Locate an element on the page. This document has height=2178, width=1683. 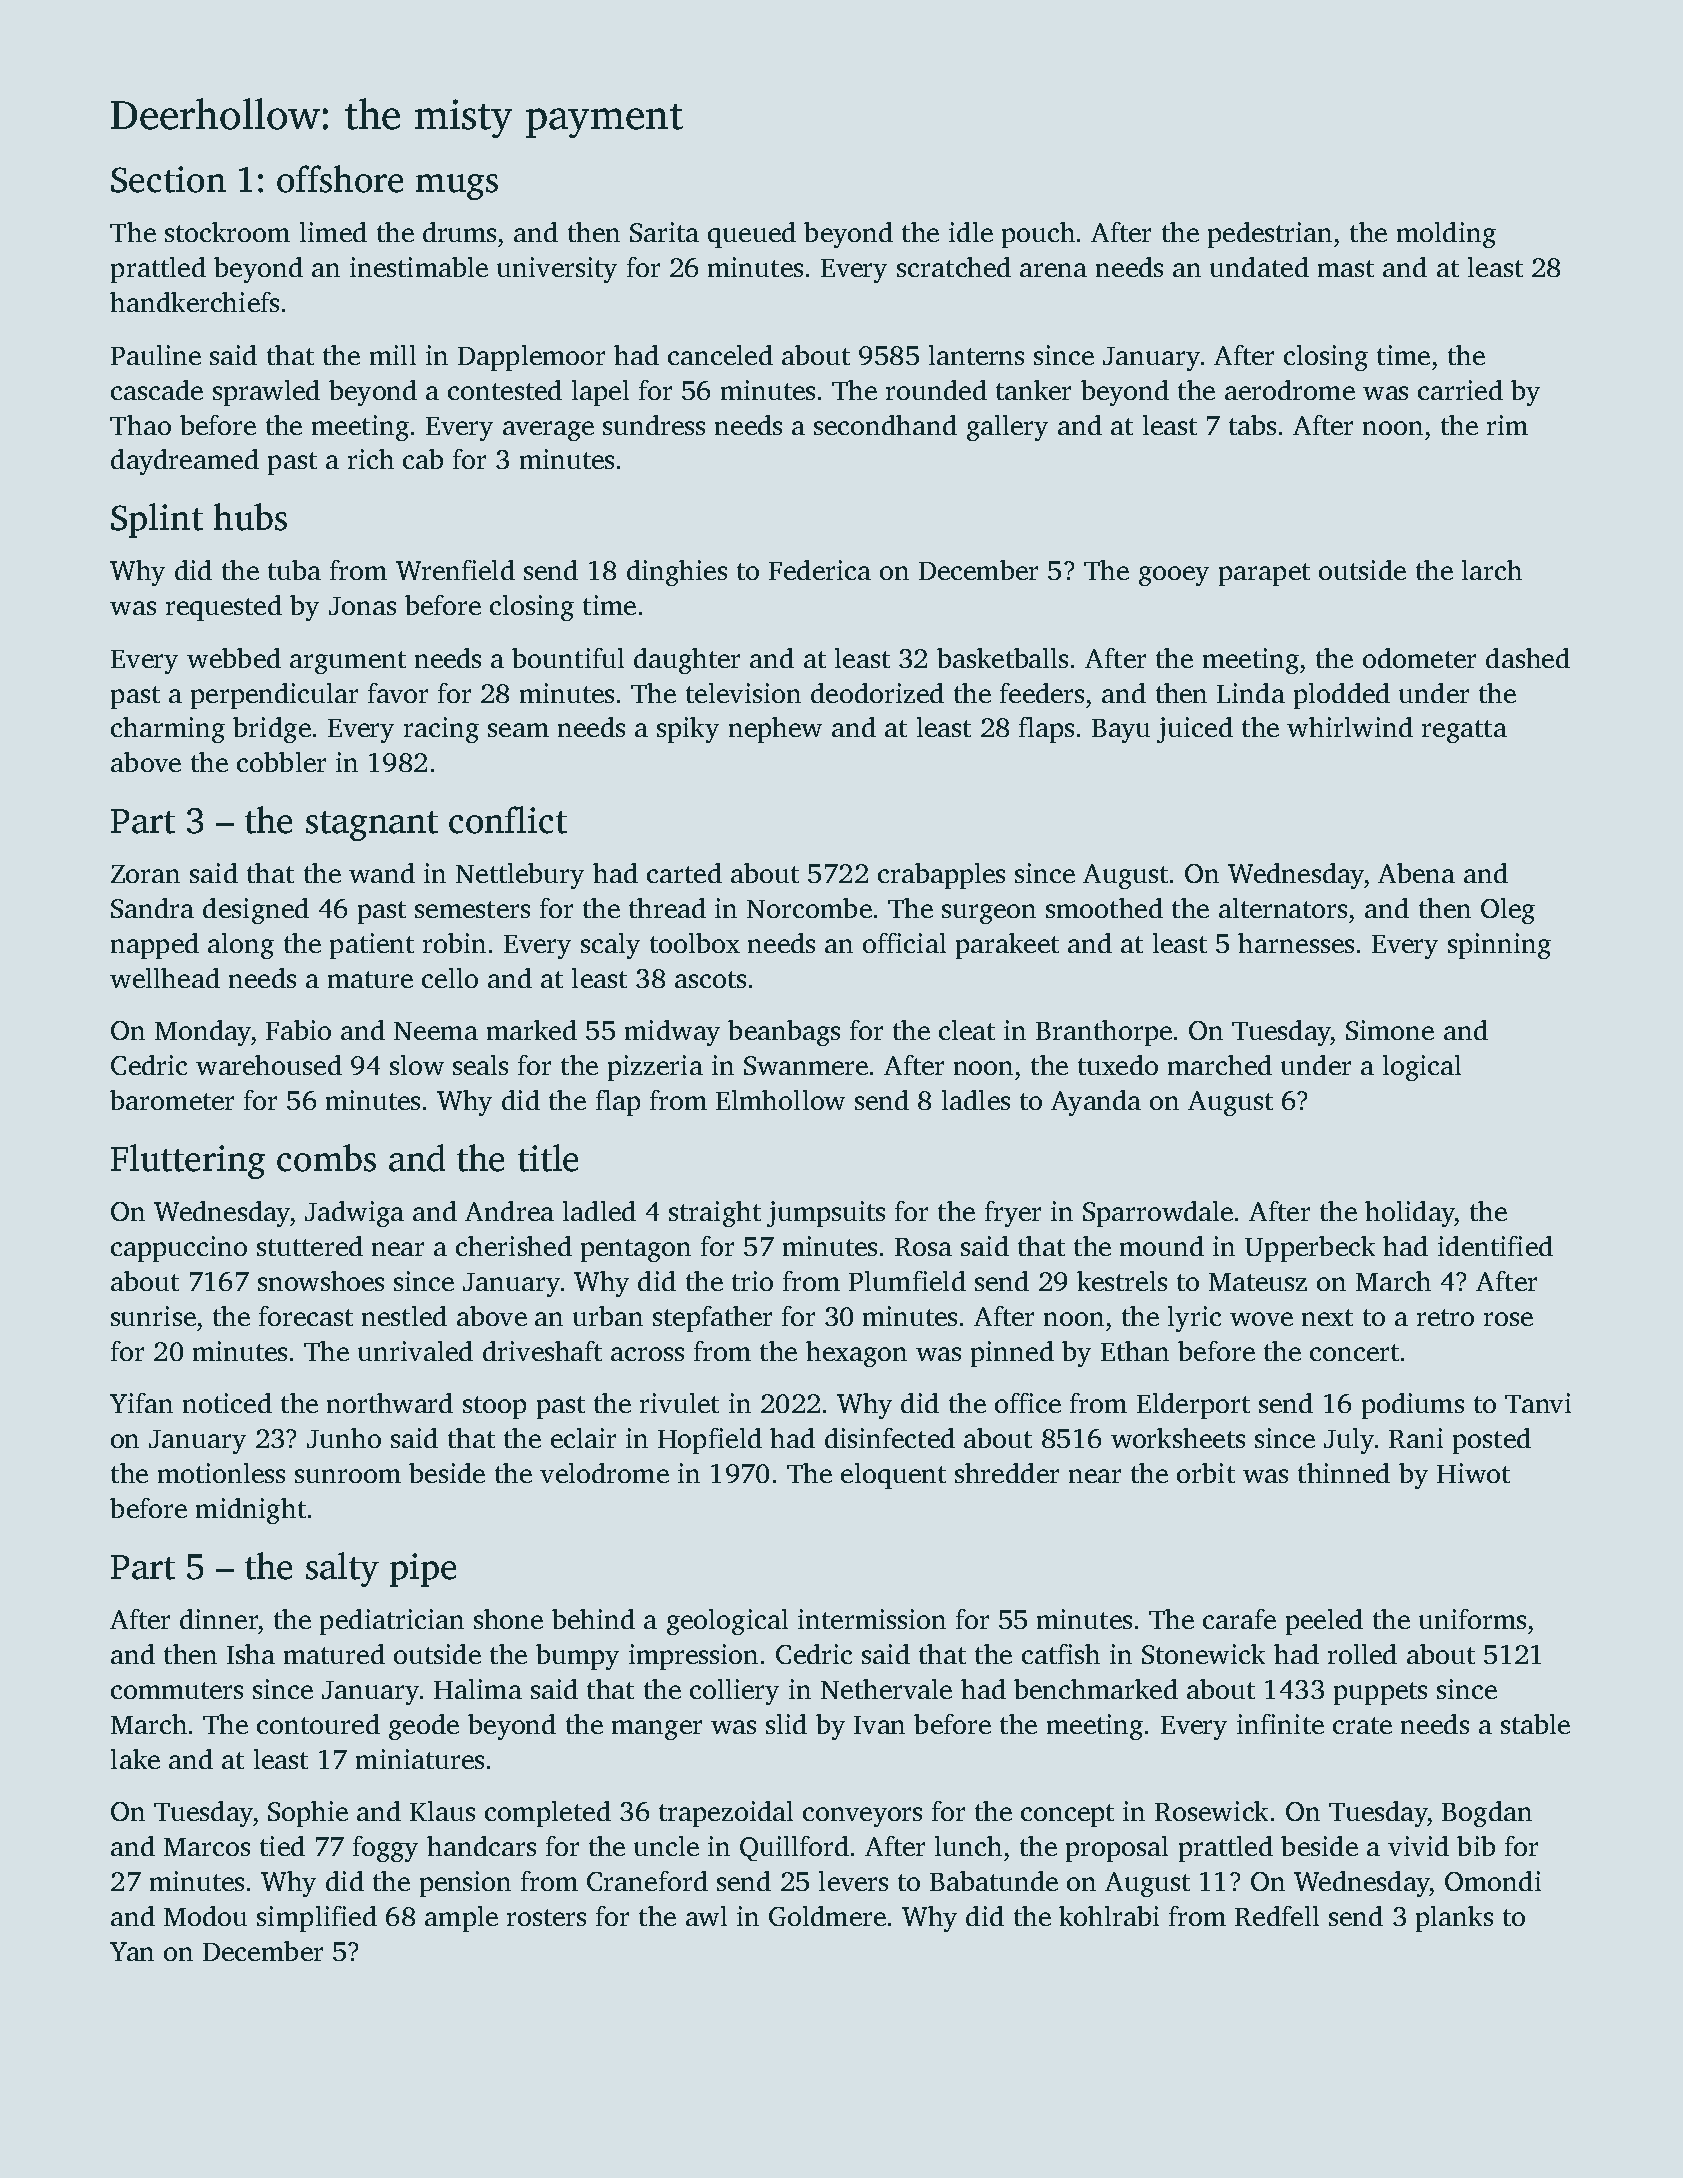
molding is located at coordinates (1446, 235).
